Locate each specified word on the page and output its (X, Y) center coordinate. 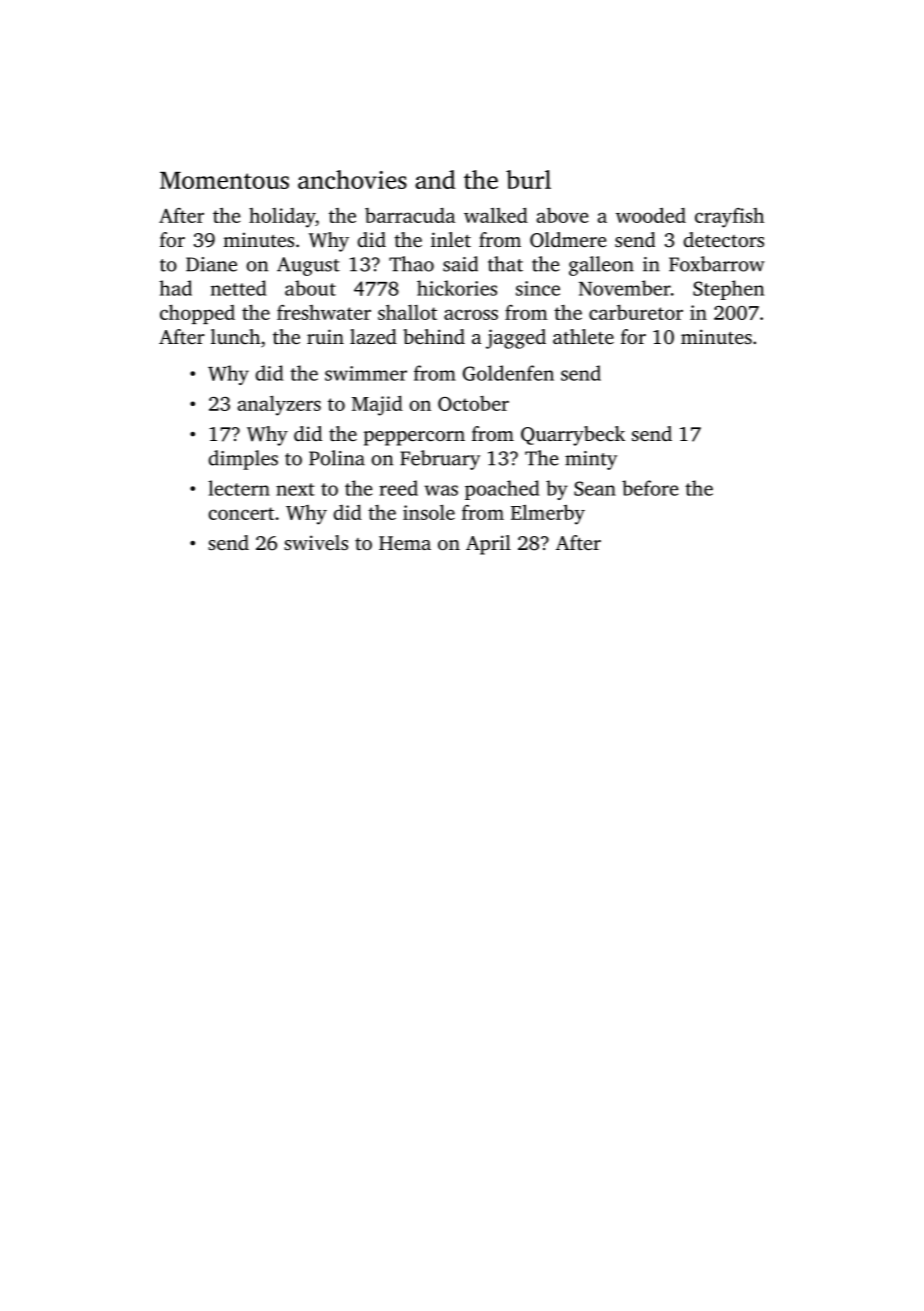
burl (528, 179)
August (308, 266)
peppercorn (414, 438)
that (505, 264)
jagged (516, 339)
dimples (243, 460)
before (650, 488)
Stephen (728, 290)
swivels (316, 542)
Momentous (224, 180)
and (435, 179)
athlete (583, 336)
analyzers (279, 406)
